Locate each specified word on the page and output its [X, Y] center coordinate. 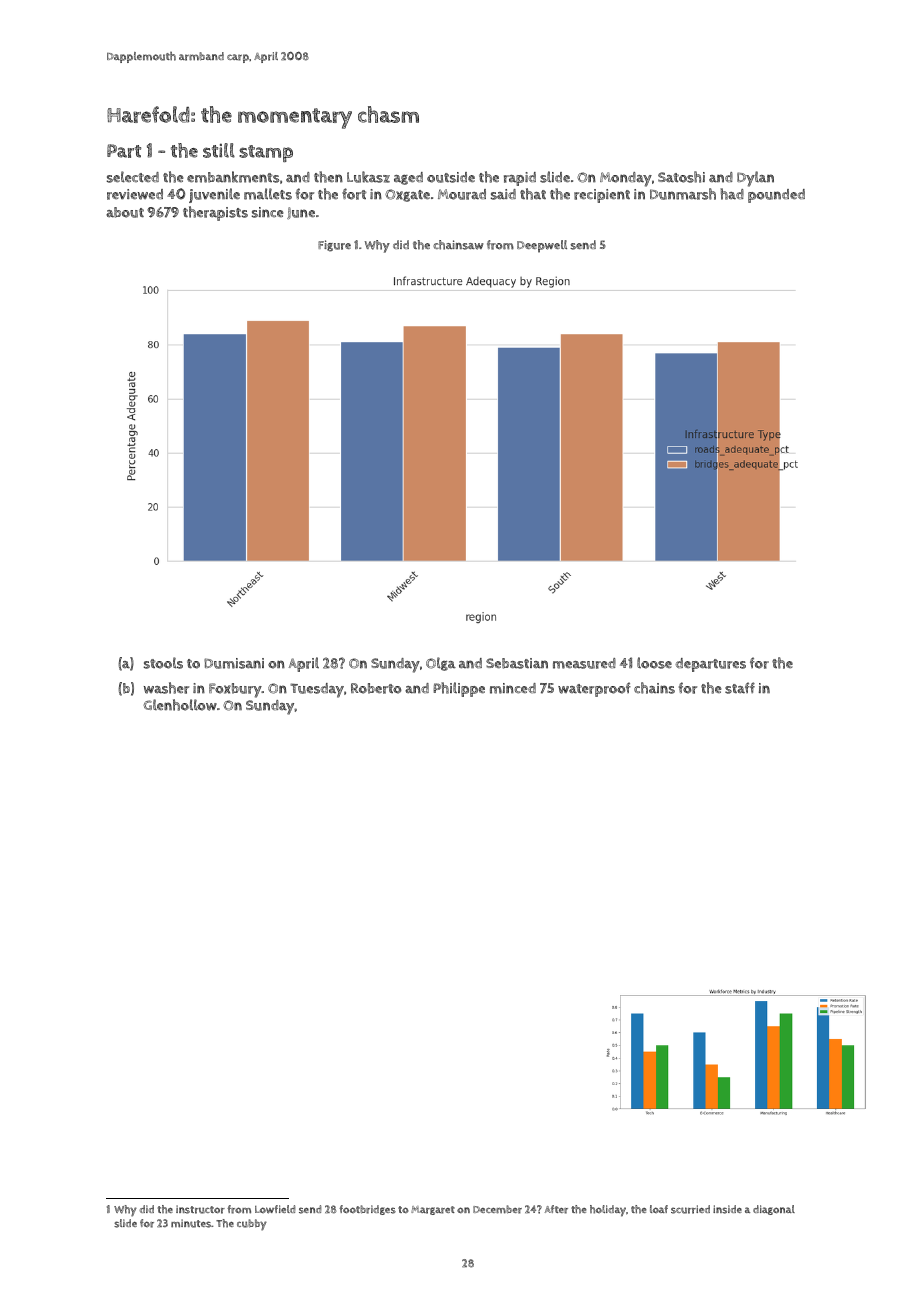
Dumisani [234, 663]
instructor [200, 1209]
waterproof [594, 689]
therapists [215, 213]
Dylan [755, 179]
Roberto [376, 688]
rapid [520, 179]
